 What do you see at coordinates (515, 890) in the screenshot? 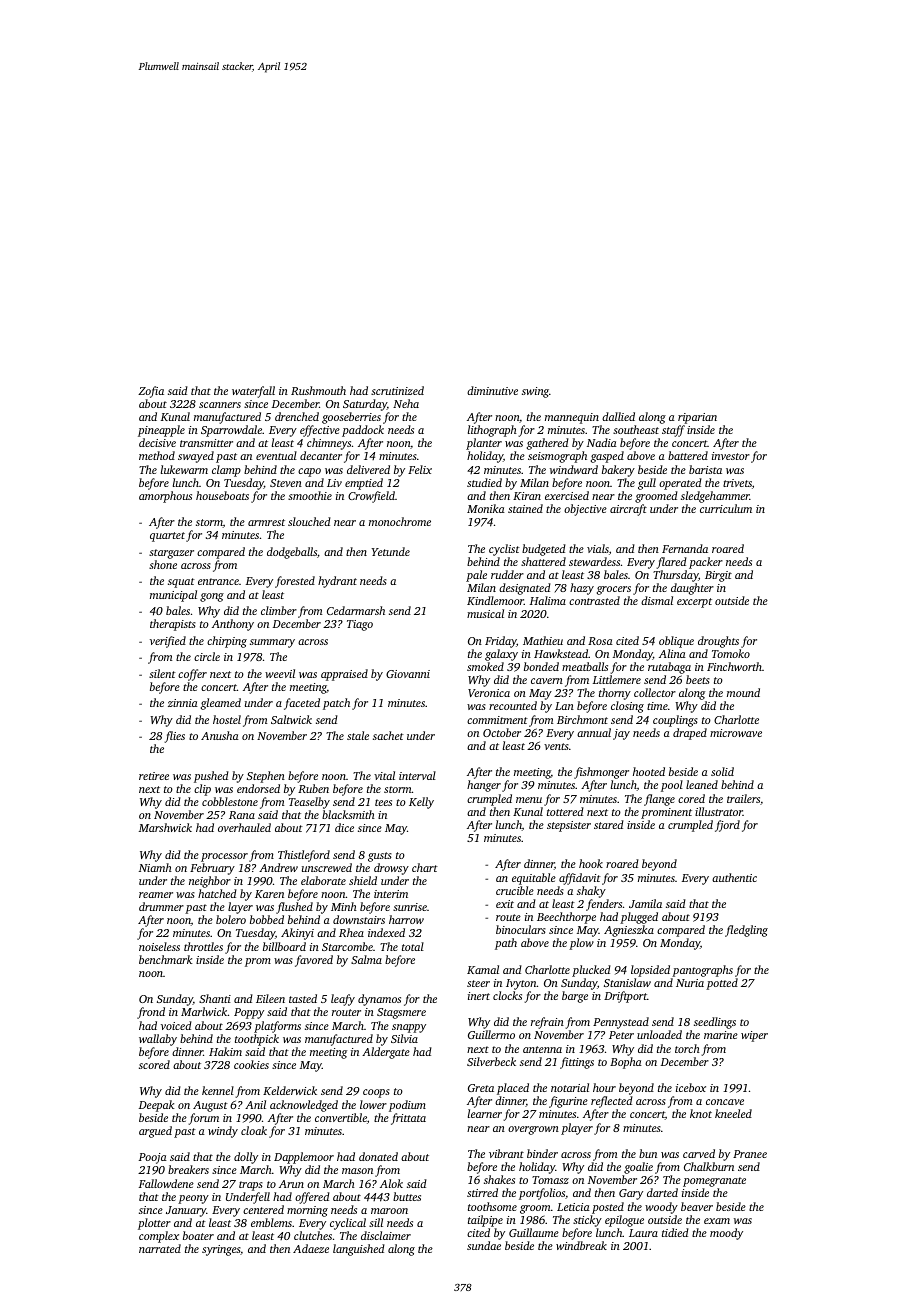
I see `crucible` at bounding box center [515, 890].
